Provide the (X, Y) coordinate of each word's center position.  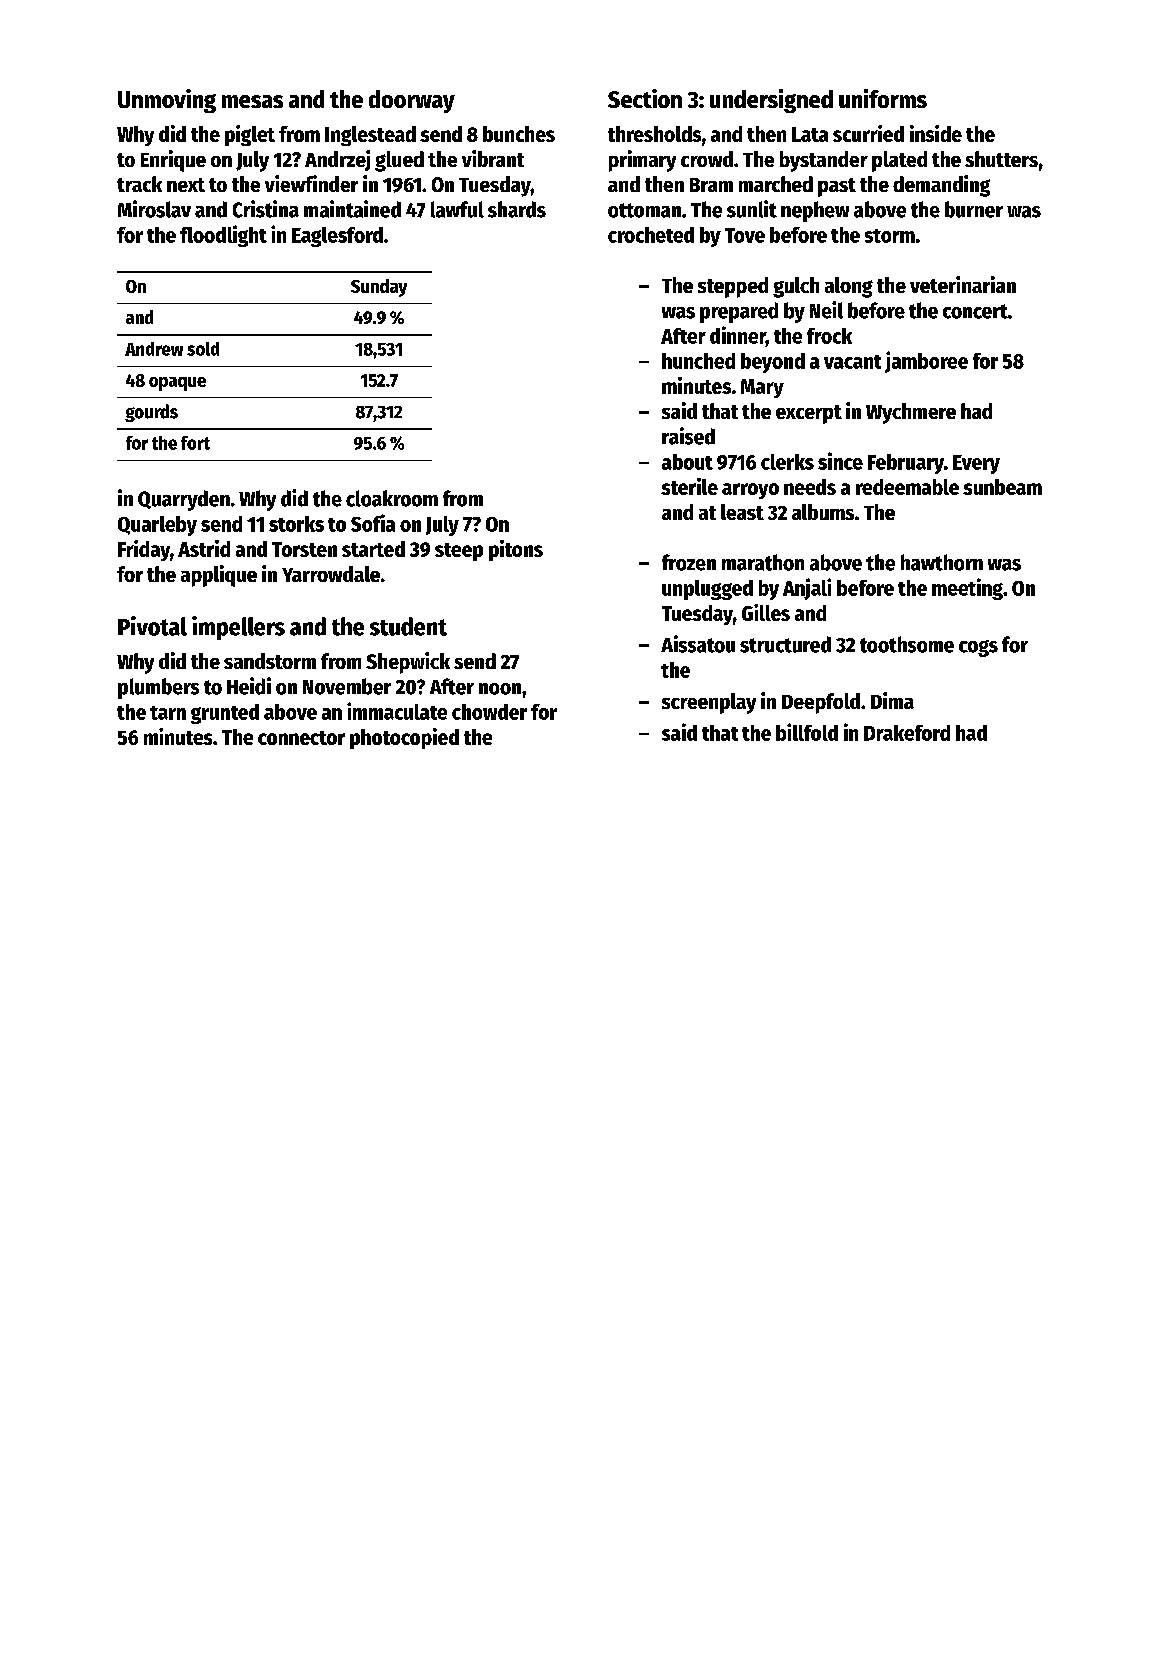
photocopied (404, 738)
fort (195, 443)
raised (688, 436)
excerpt (809, 414)
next (186, 185)
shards (517, 209)
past (837, 187)
